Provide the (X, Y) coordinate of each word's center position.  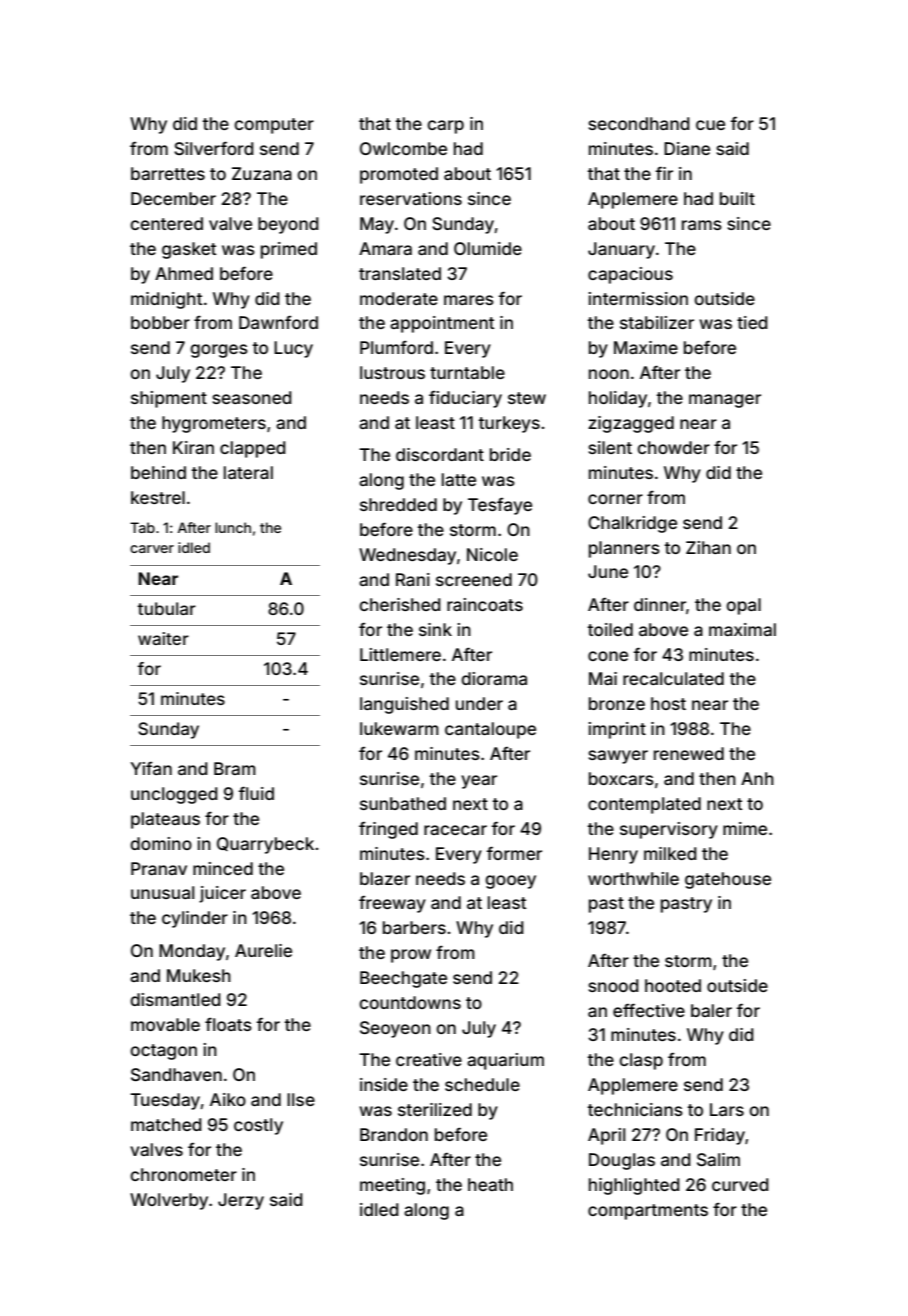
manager (725, 401)
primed (289, 250)
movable (165, 1024)
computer (274, 126)
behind (158, 472)
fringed (388, 830)
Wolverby (169, 1201)
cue (710, 125)
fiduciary (465, 399)
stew (527, 398)
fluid (256, 793)
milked (670, 853)
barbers (414, 927)
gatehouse (728, 880)
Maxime (646, 347)
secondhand (639, 123)
